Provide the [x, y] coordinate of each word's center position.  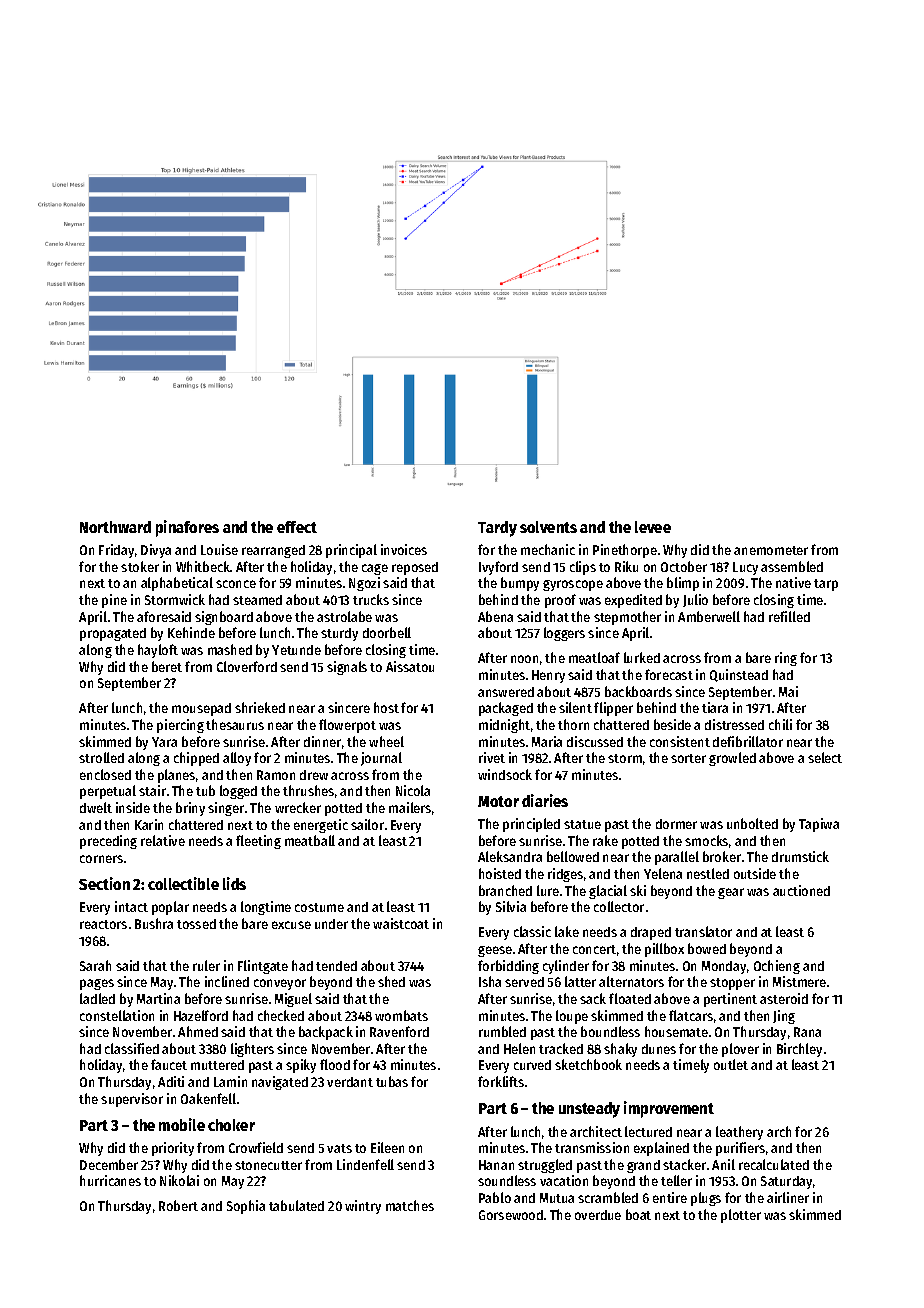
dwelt [96, 807]
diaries [545, 800]
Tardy [497, 529]
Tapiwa [819, 825]
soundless [507, 1180]
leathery [739, 1133]
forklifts [501, 1081]
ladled [97, 998]
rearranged [273, 551]
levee [653, 527]
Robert [178, 1205]
